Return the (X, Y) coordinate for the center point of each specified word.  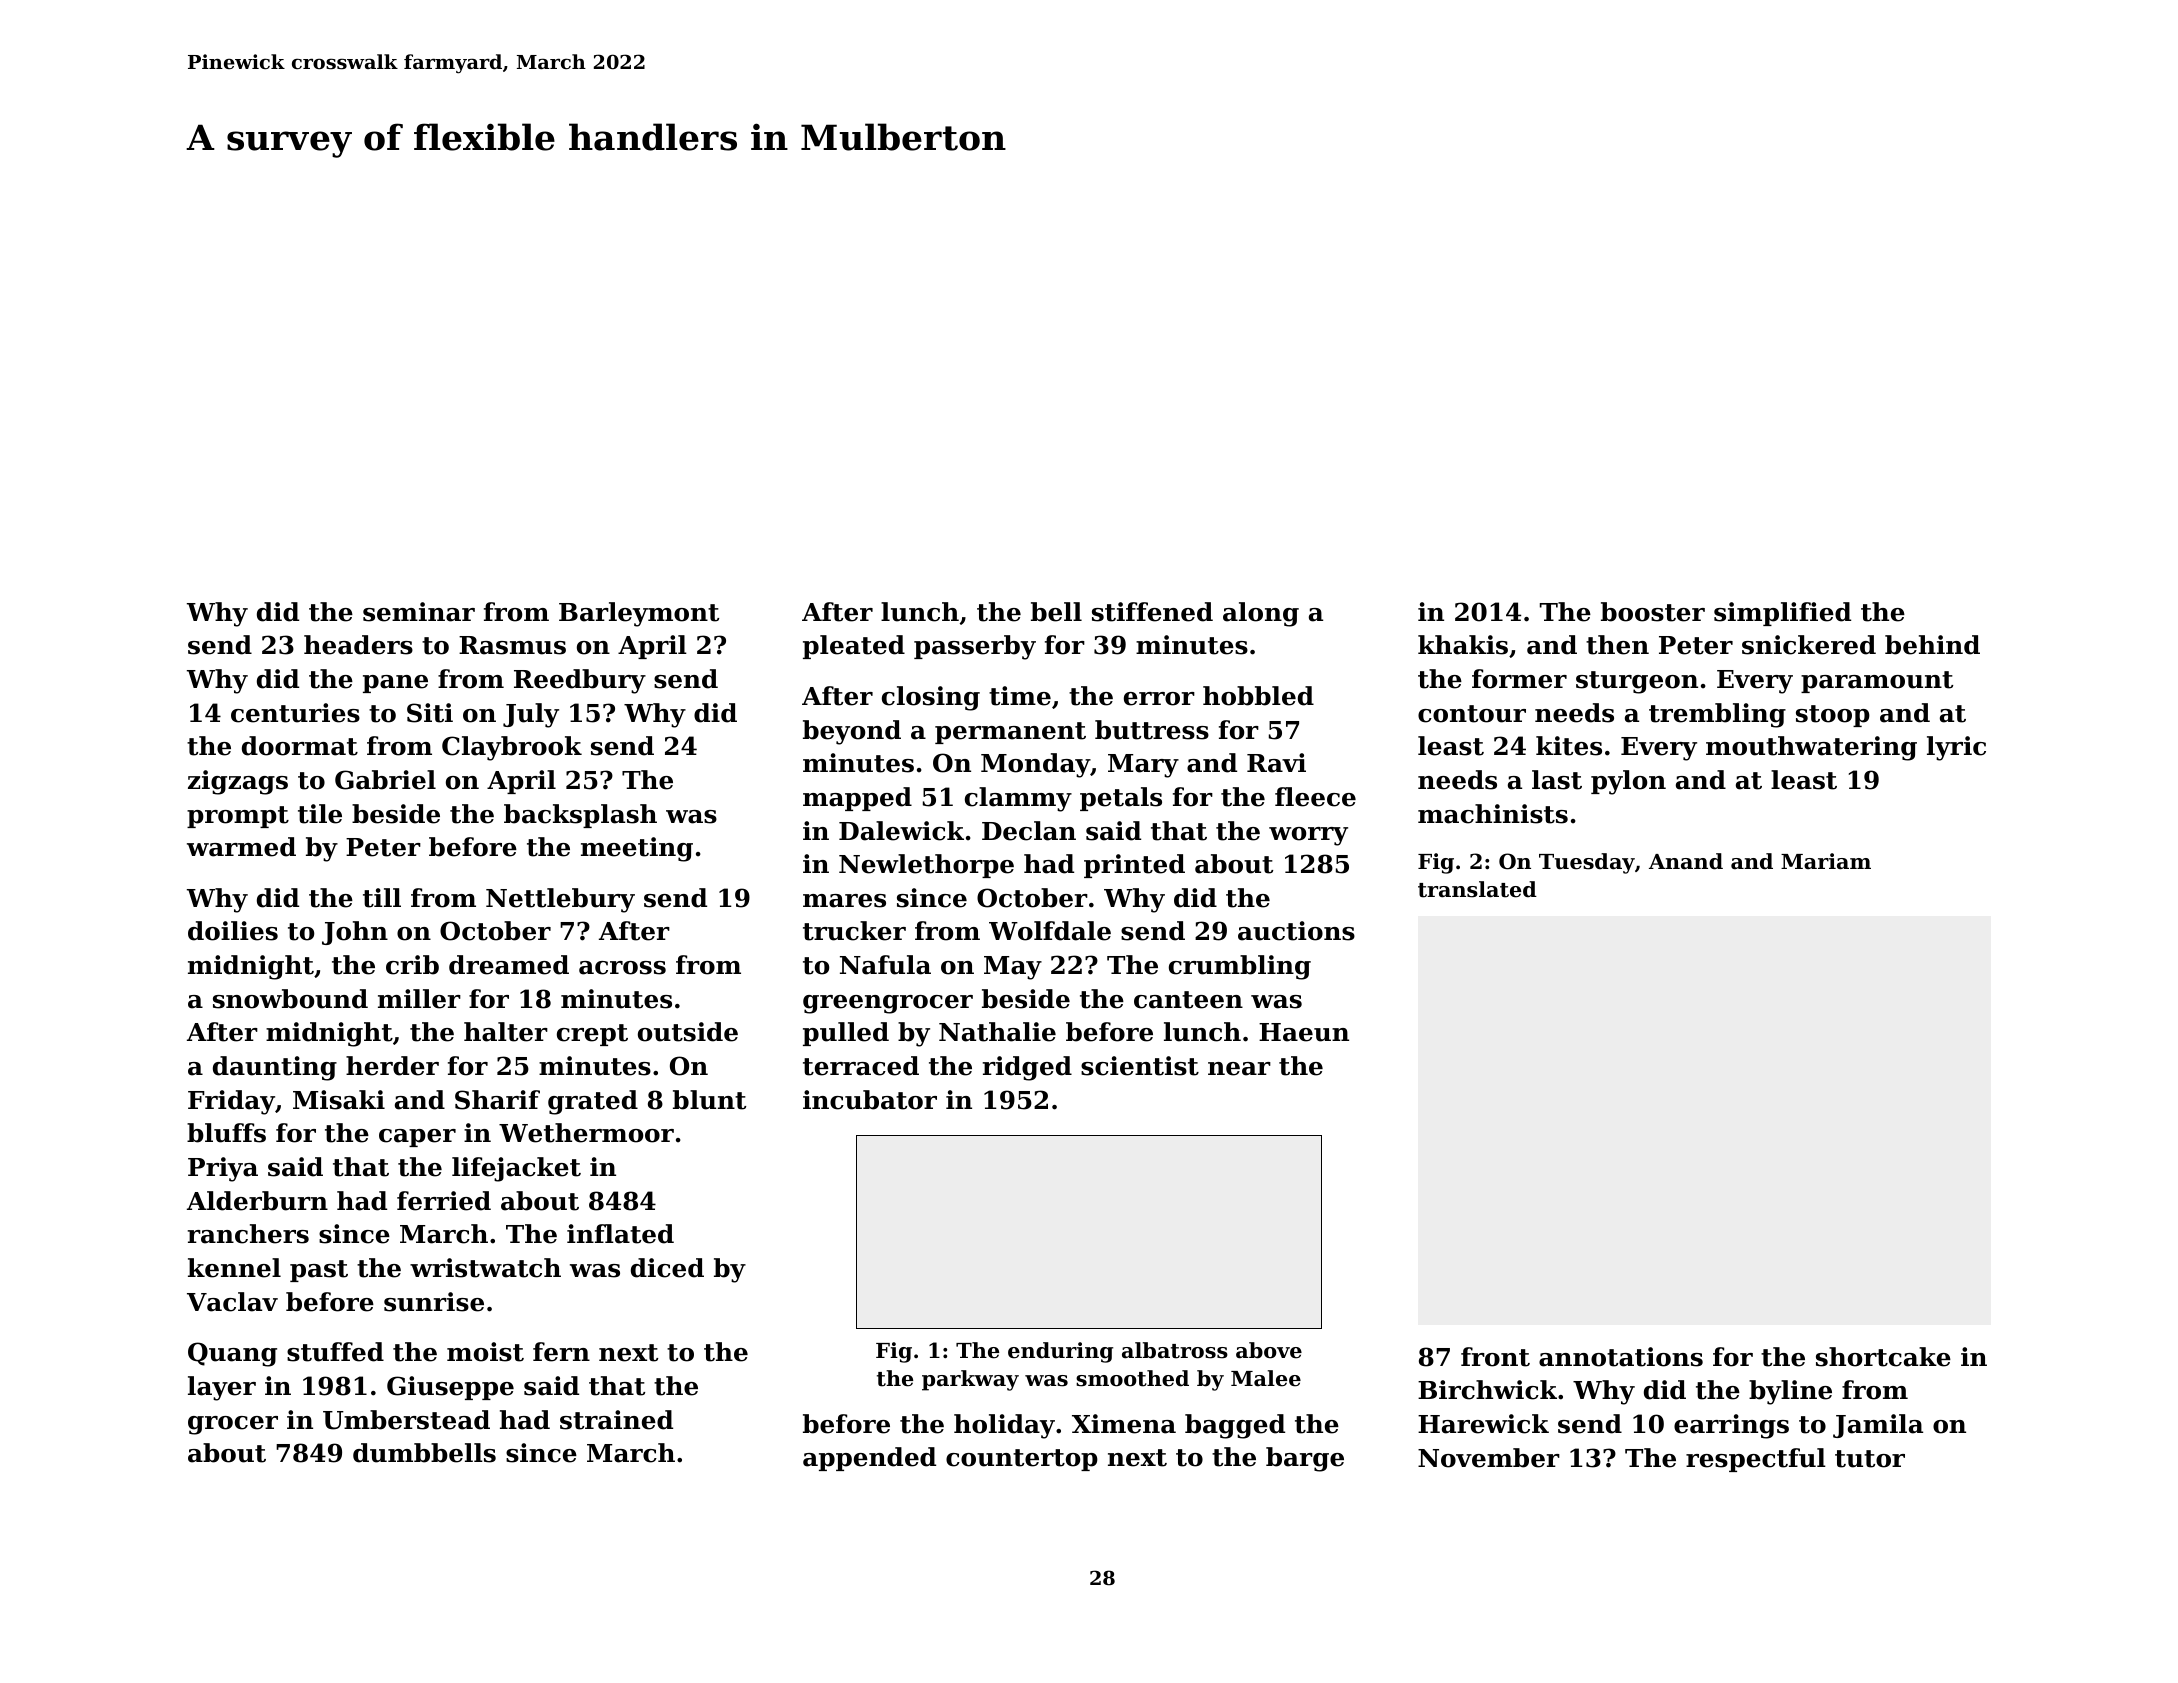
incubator (870, 1100)
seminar (419, 612)
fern (561, 1352)
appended (869, 1459)
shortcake (1883, 1357)
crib (412, 965)
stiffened (1152, 612)
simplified (1782, 614)
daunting (275, 1068)
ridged (1027, 1068)
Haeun (1304, 1032)
